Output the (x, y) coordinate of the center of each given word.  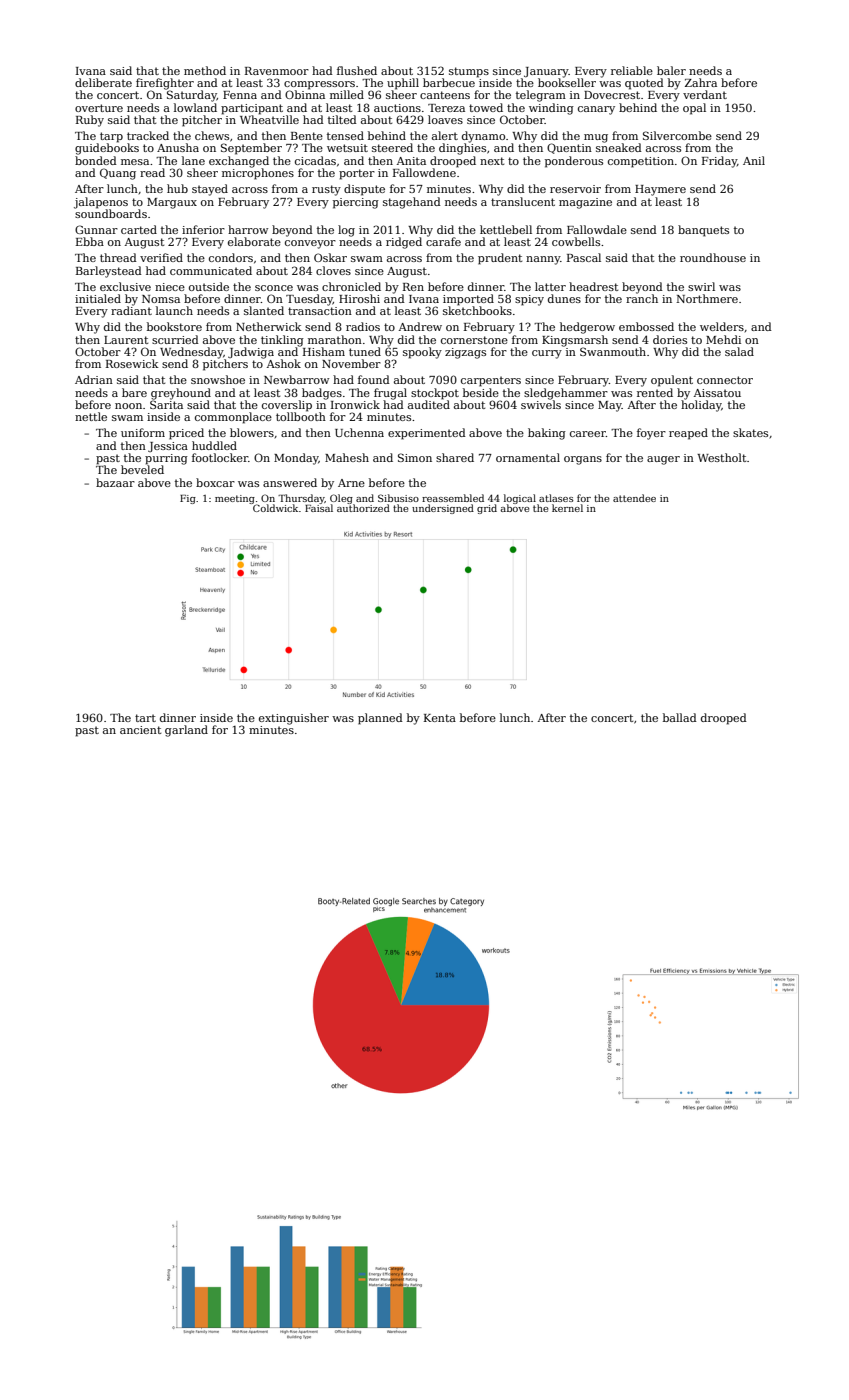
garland (186, 731)
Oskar (330, 257)
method (205, 70)
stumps (469, 72)
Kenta (440, 718)
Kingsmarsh (575, 341)
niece (170, 287)
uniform (143, 432)
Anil (754, 160)
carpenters (491, 381)
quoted (644, 84)
